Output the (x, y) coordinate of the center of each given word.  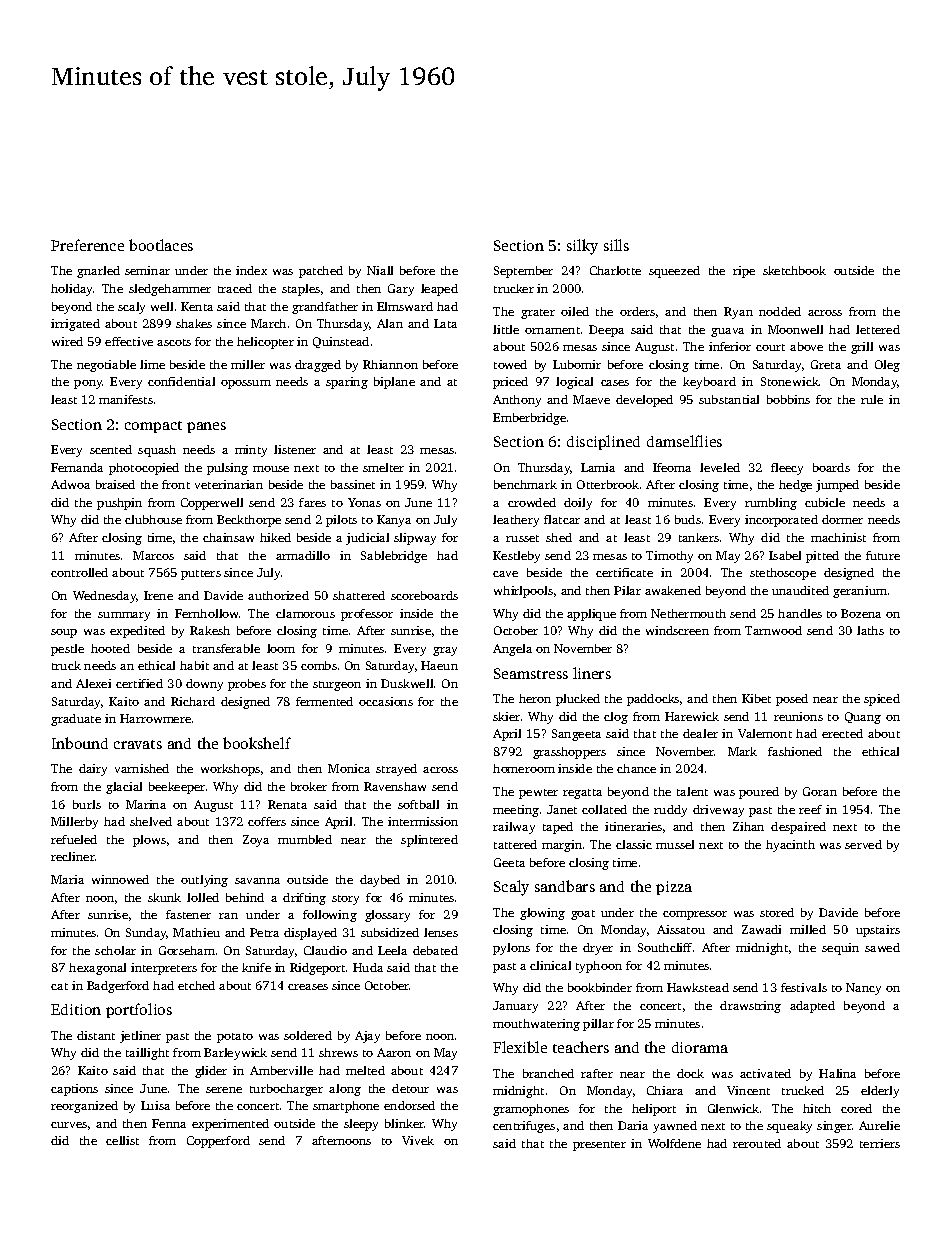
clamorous (305, 613)
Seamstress (531, 673)
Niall (380, 270)
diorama (700, 1047)
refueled (74, 839)
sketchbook (794, 270)
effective (129, 341)
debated (435, 950)
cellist (122, 1140)
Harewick (692, 716)
